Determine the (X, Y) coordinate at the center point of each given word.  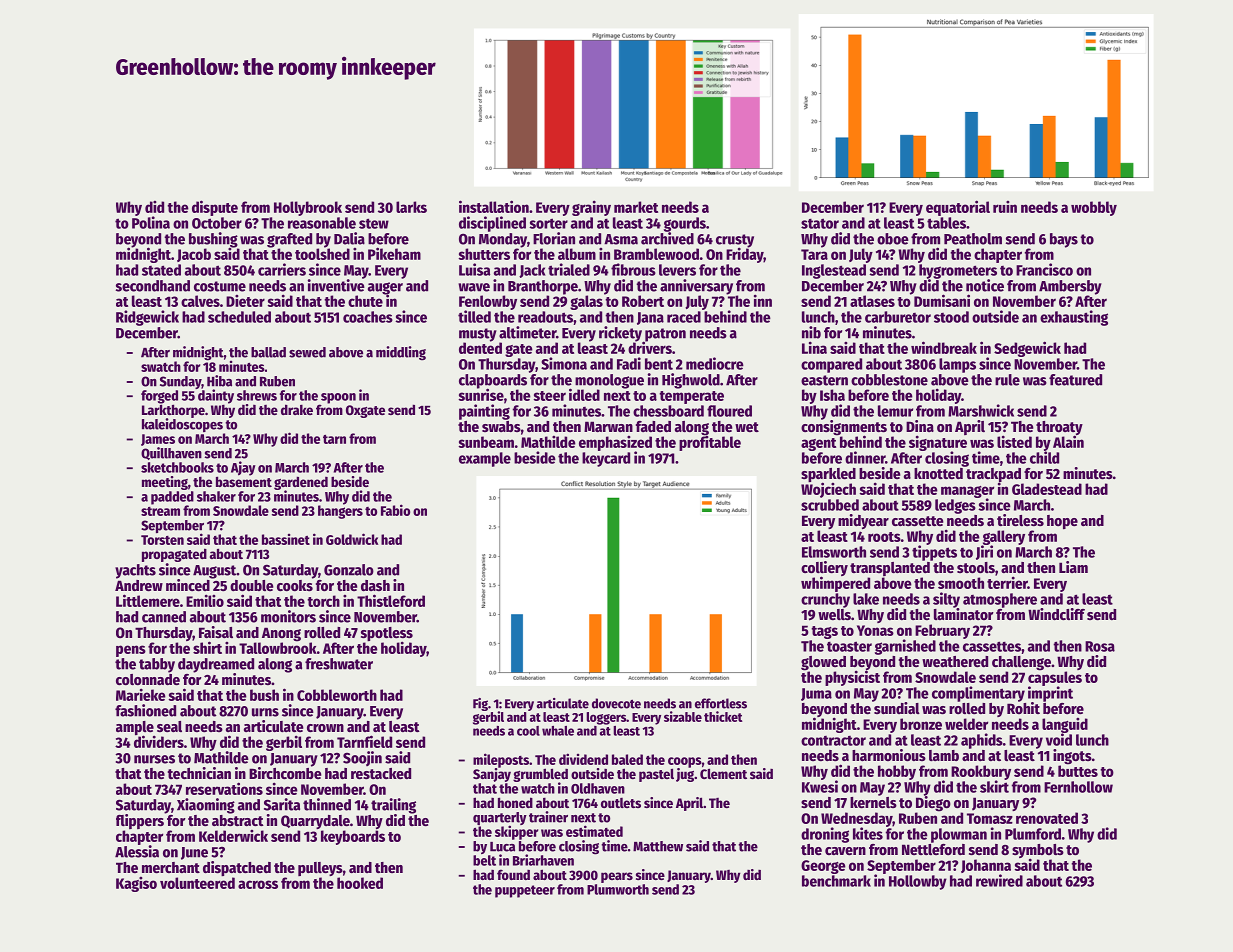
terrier (1007, 582)
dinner (865, 457)
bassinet (286, 539)
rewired (999, 880)
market (636, 207)
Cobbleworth (337, 695)
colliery (824, 569)
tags (824, 632)
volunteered (197, 883)
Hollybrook (308, 208)
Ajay (243, 468)
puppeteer (525, 891)
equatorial (958, 208)
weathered (955, 661)
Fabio (395, 510)
